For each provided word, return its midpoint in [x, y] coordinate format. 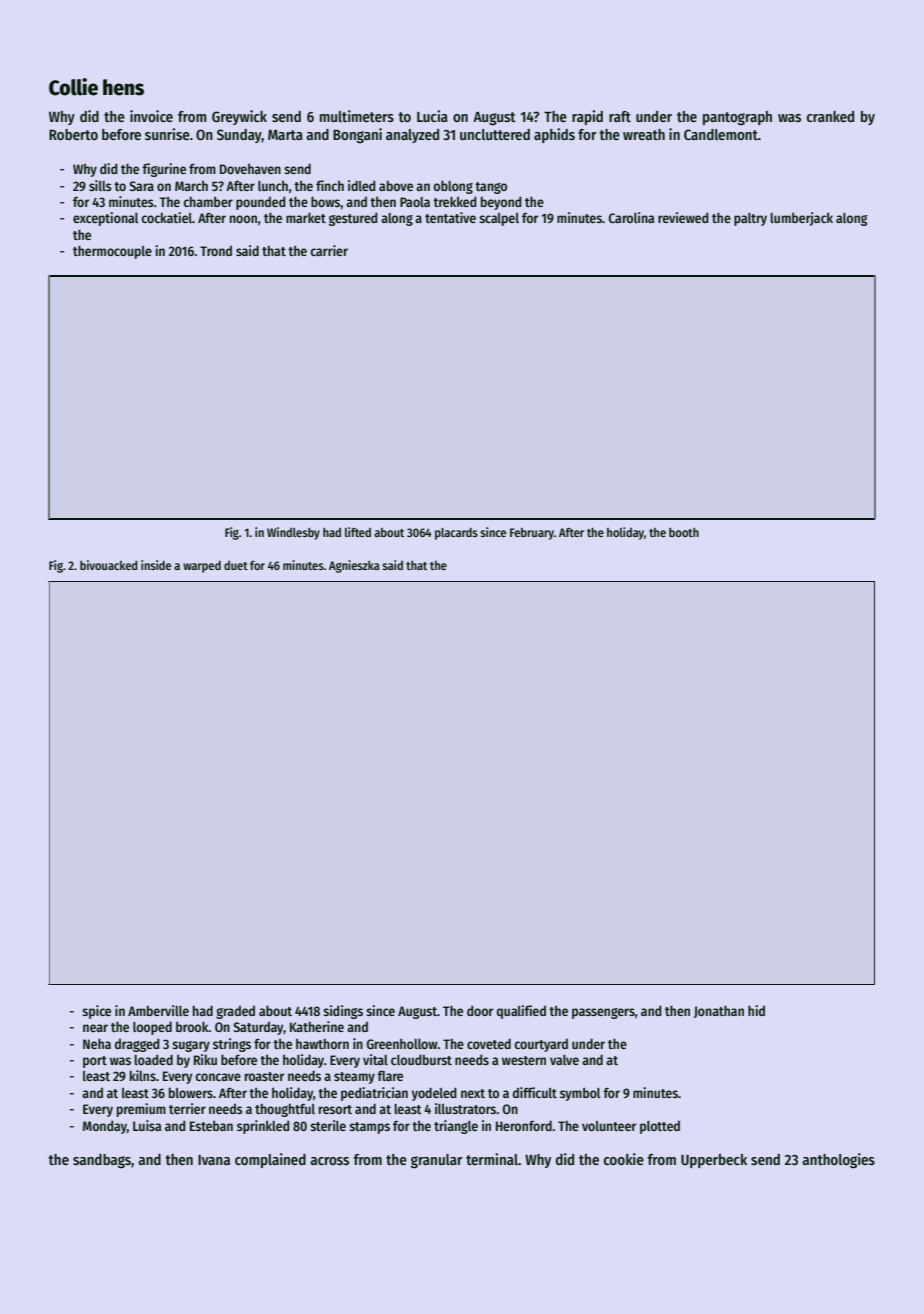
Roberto [73, 134]
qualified [521, 1012]
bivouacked [109, 565]
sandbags [102, 1161]
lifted [358, 532]
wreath [644, 134]
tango [491, 188]
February [532, 534]
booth [684, 532]
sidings [343, 1012]
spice [96, 1012]
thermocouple [112, 252]
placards [456, 533]
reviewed [683, 217]
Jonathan [719, 1011]
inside [156, 565]
